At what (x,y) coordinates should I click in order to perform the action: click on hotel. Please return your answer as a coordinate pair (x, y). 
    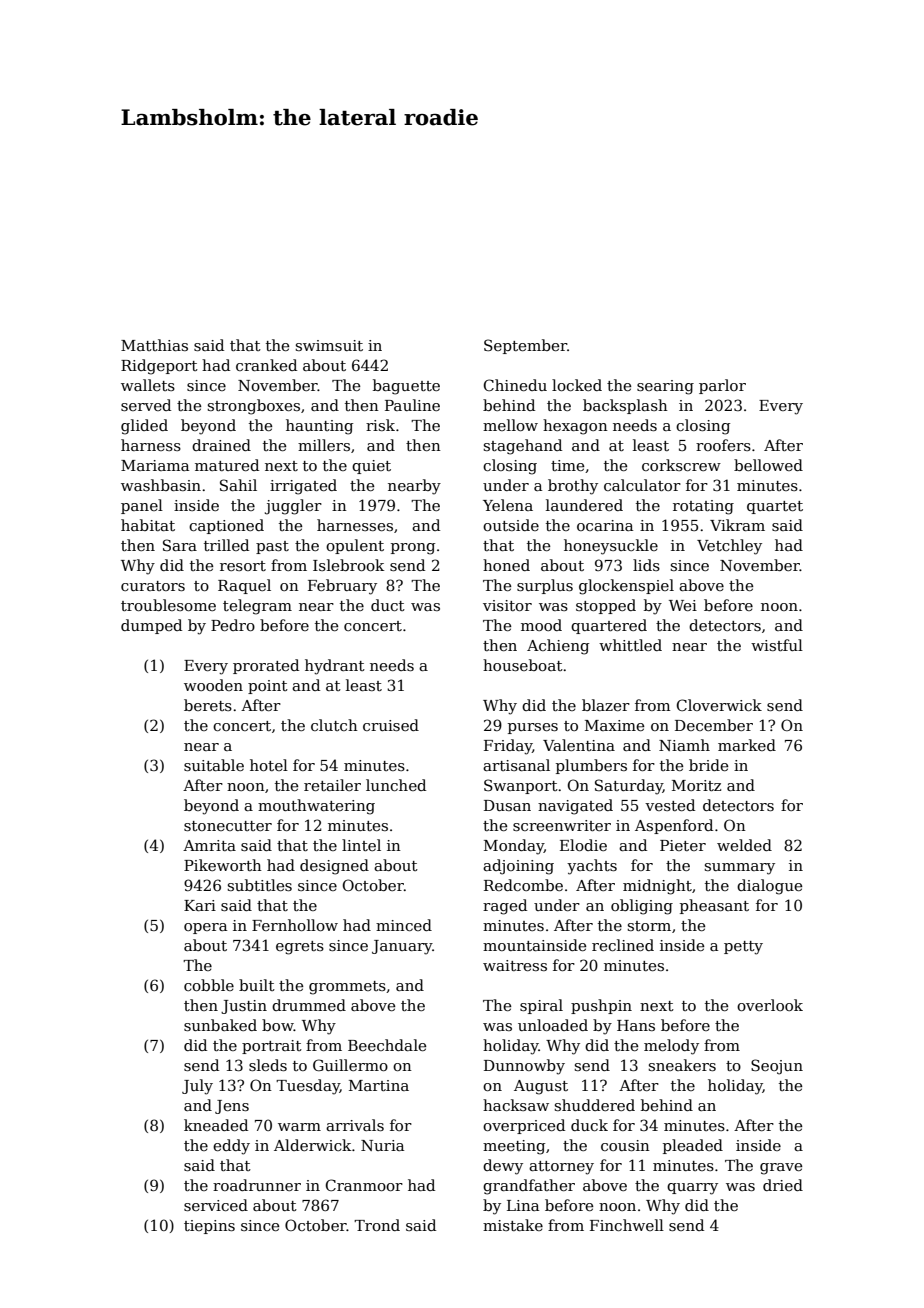
    Looking at the image, I should click on (269, 765).
